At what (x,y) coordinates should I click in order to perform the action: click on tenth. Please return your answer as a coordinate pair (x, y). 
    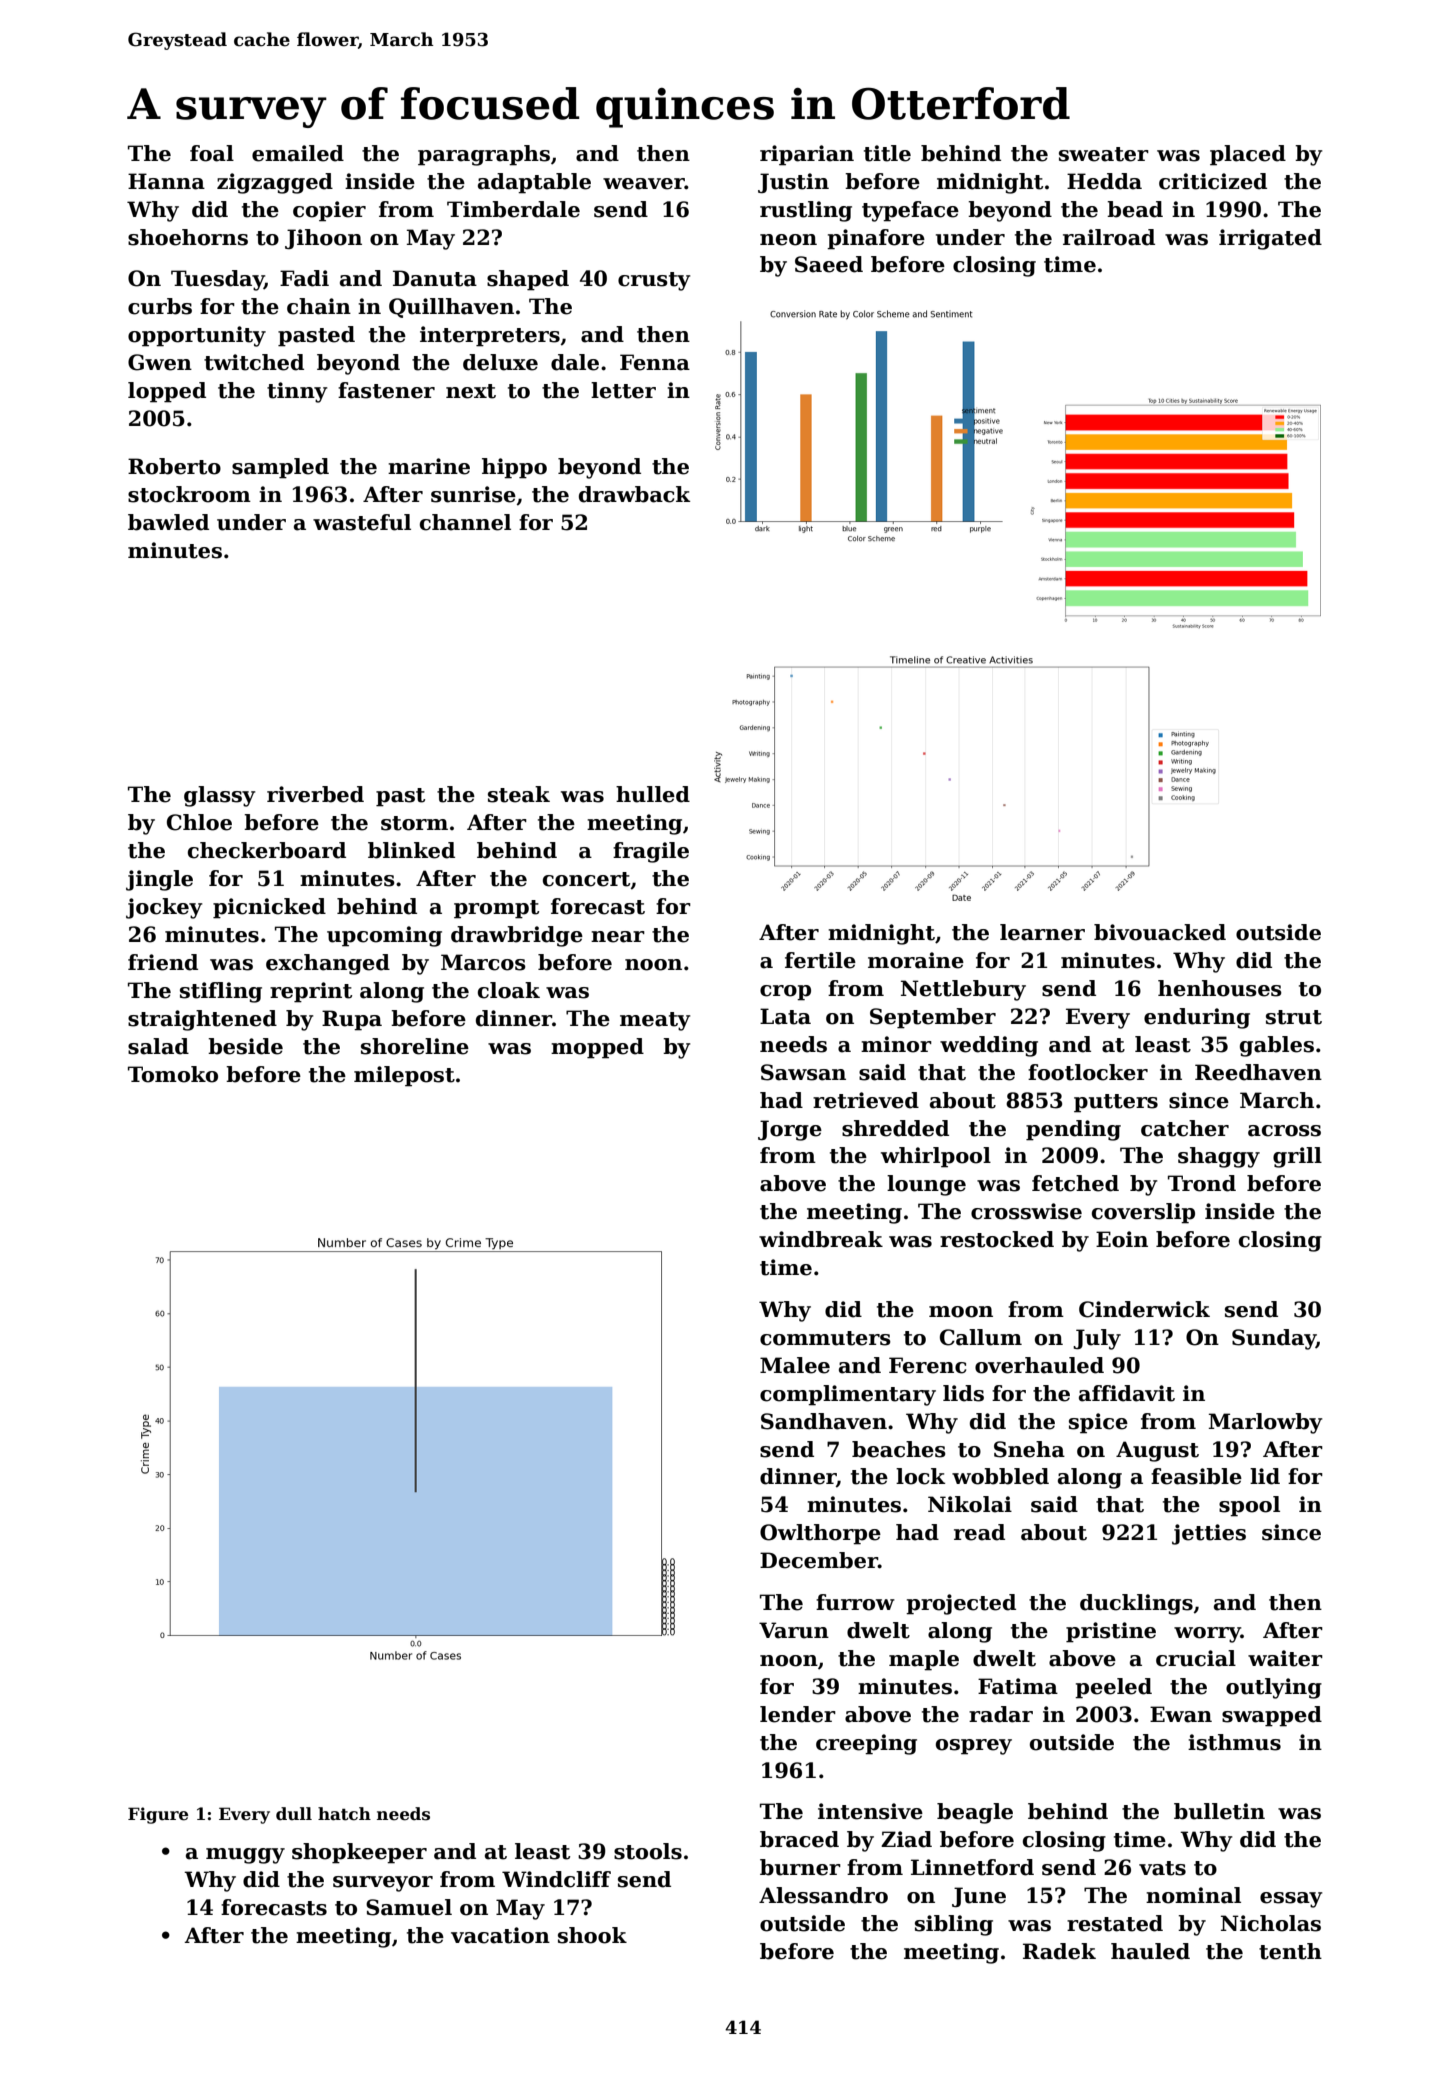
    Looking at the image, I should click on (1290, 1951).
